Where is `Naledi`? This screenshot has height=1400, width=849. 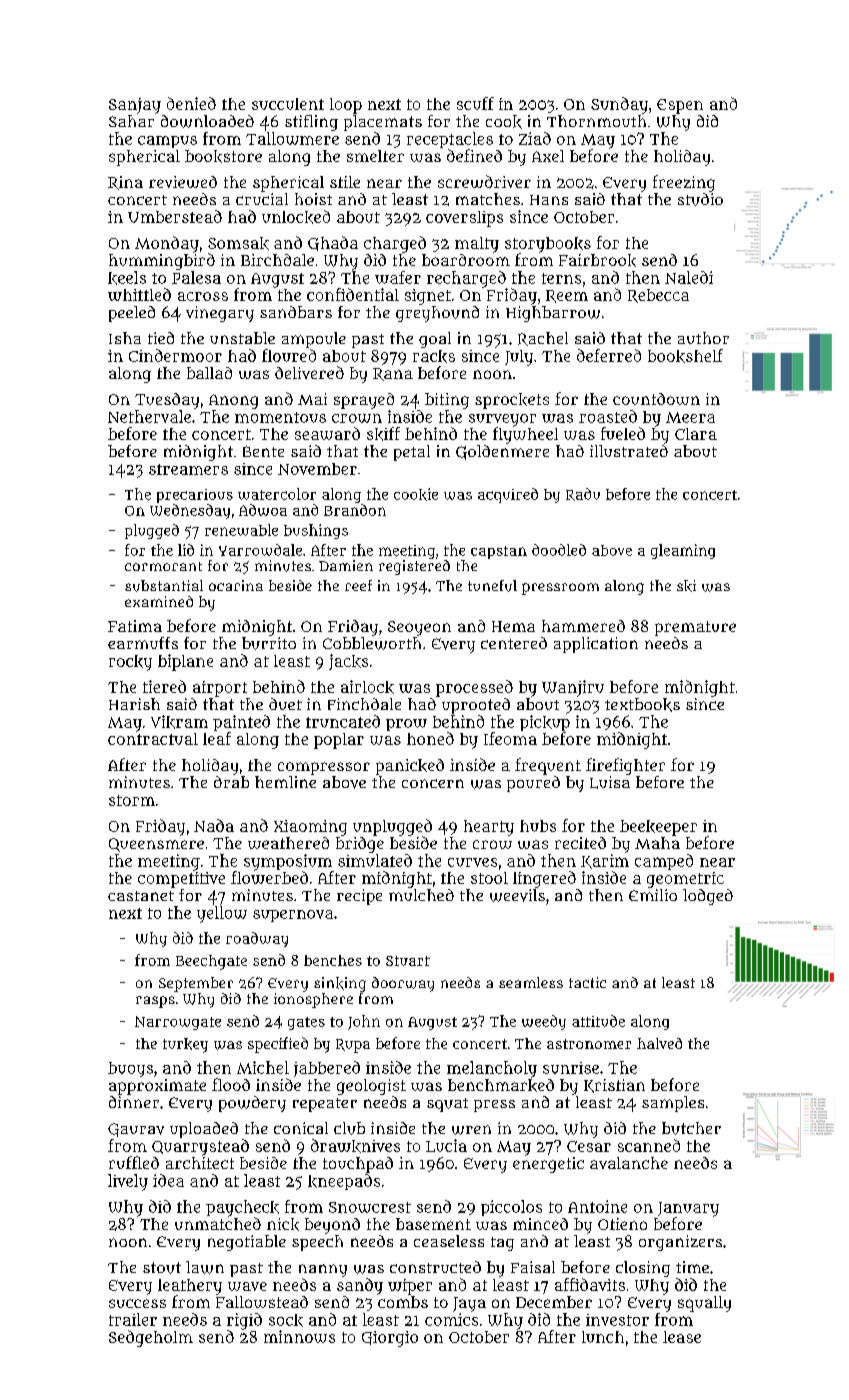
Naledi is located at coordinates (689, 277).
